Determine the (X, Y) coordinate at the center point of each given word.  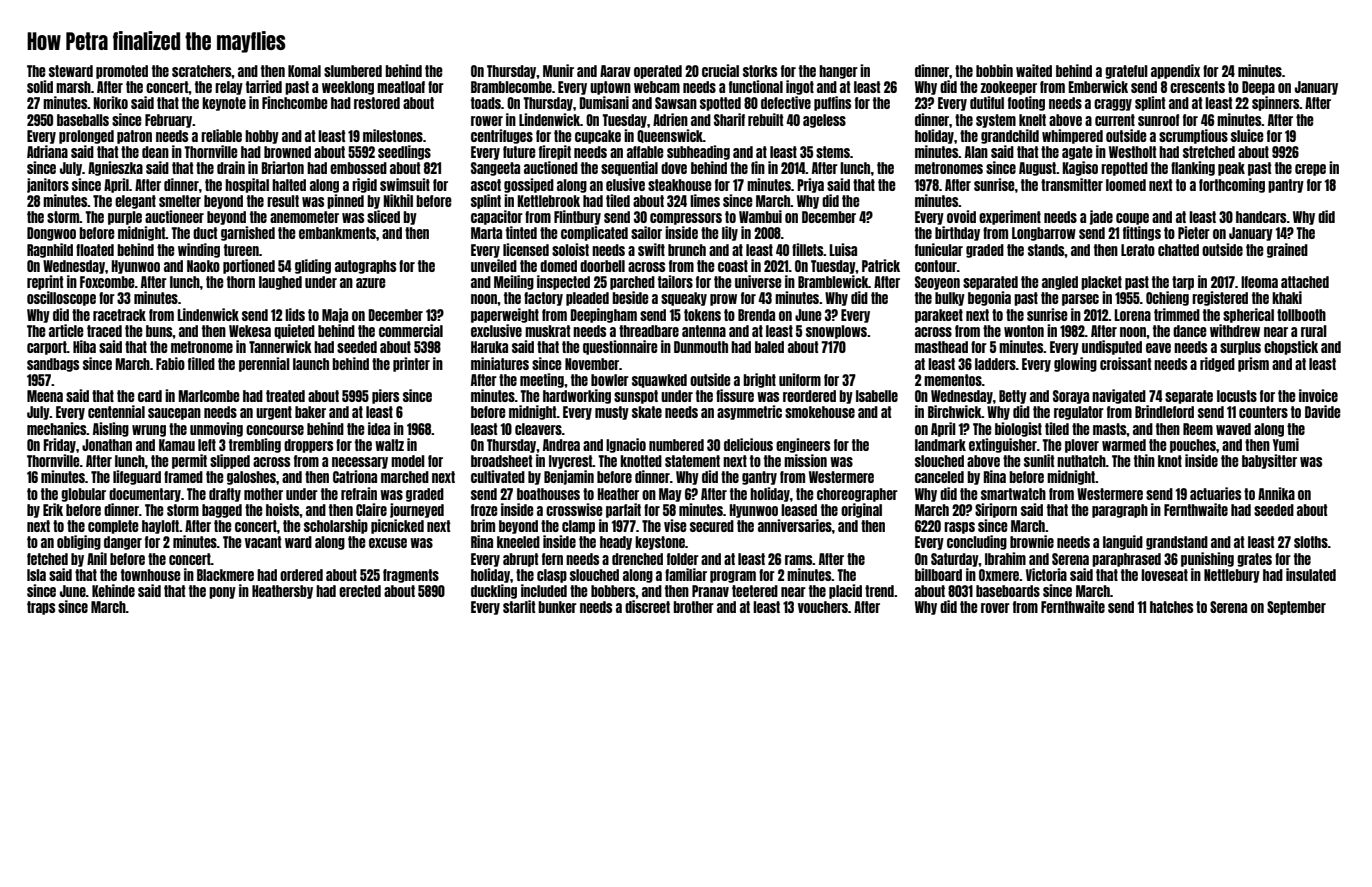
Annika (1276, 493)
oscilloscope (61, 298)
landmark (940, 445)
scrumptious (1193, 136)
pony (222, 593)
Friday (59, 445)
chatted (1178, 250)
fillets (807, 249)
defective (786, 102)
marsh (73, 87)
